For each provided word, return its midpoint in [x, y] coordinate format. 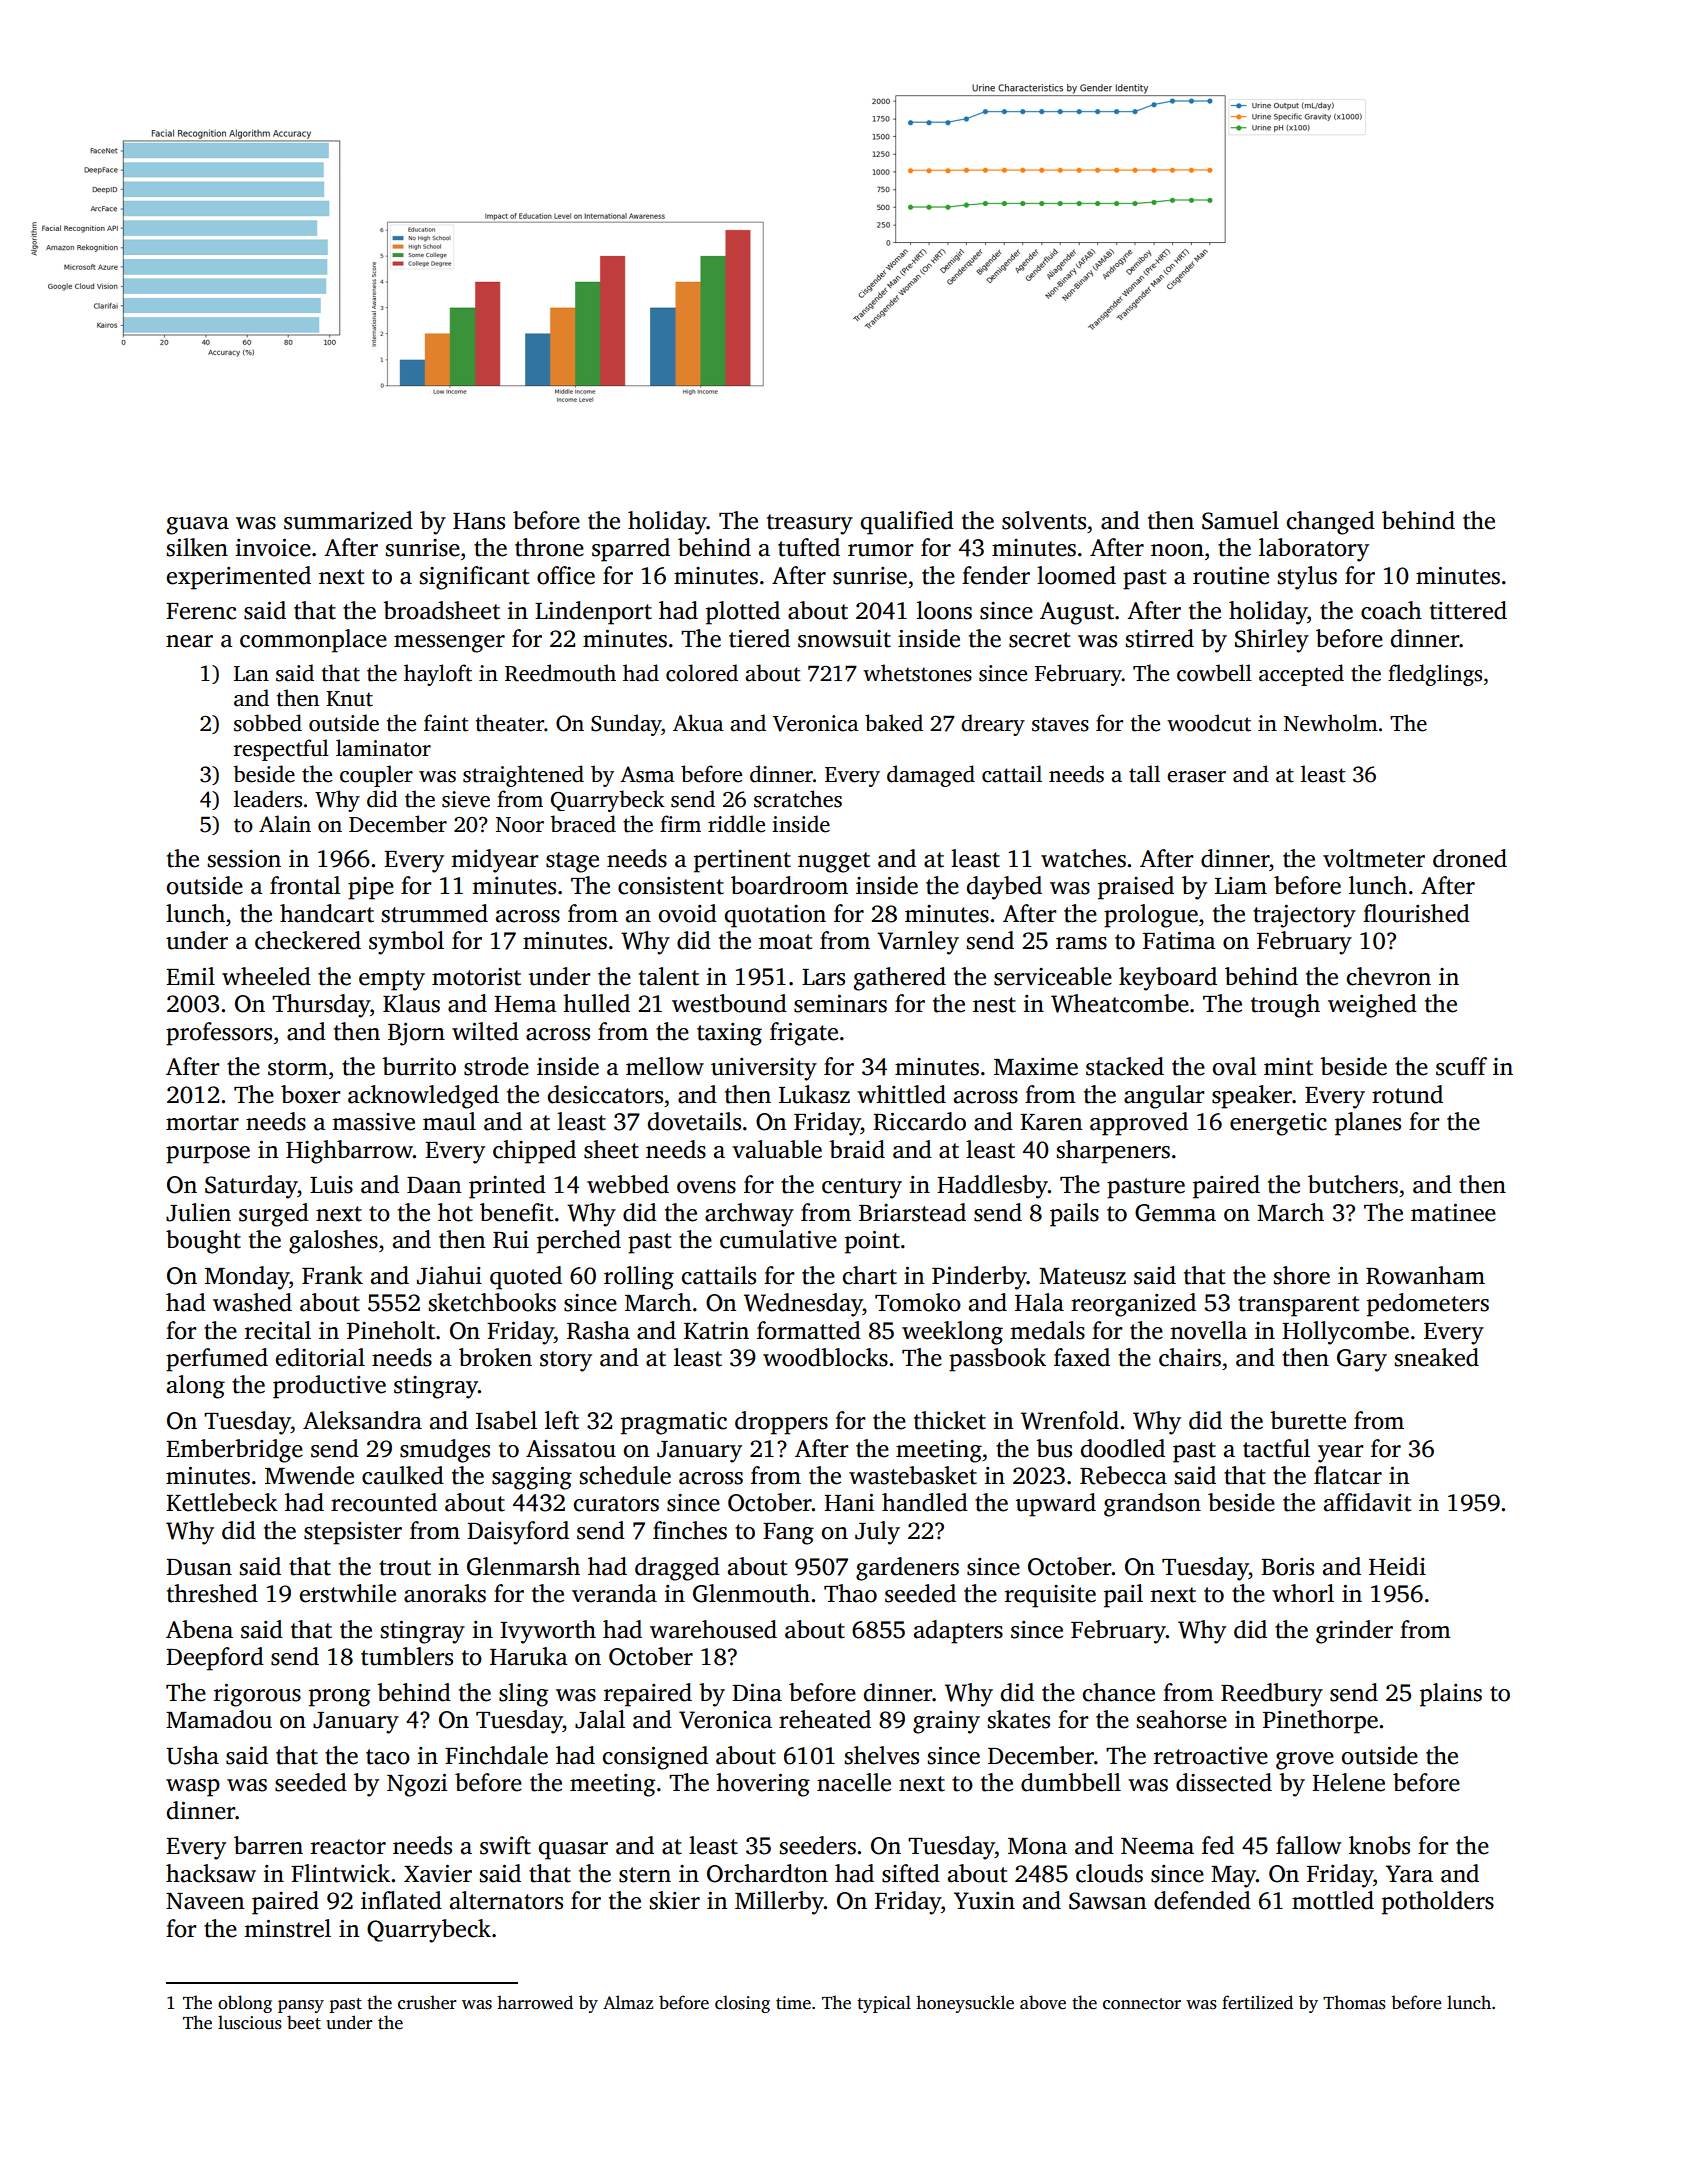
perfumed [217, 1360]
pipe [371, 888]
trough [1285, 1006]
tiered [759, 638]
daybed [1004, 888]
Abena [199, 1629]
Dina [757, 1693]
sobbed [268, 723]
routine [1231, 576]
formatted [809, 1330]
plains [1451, 1695]
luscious [250, 2022]
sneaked [1436, 1357]
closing [742, 2004]
